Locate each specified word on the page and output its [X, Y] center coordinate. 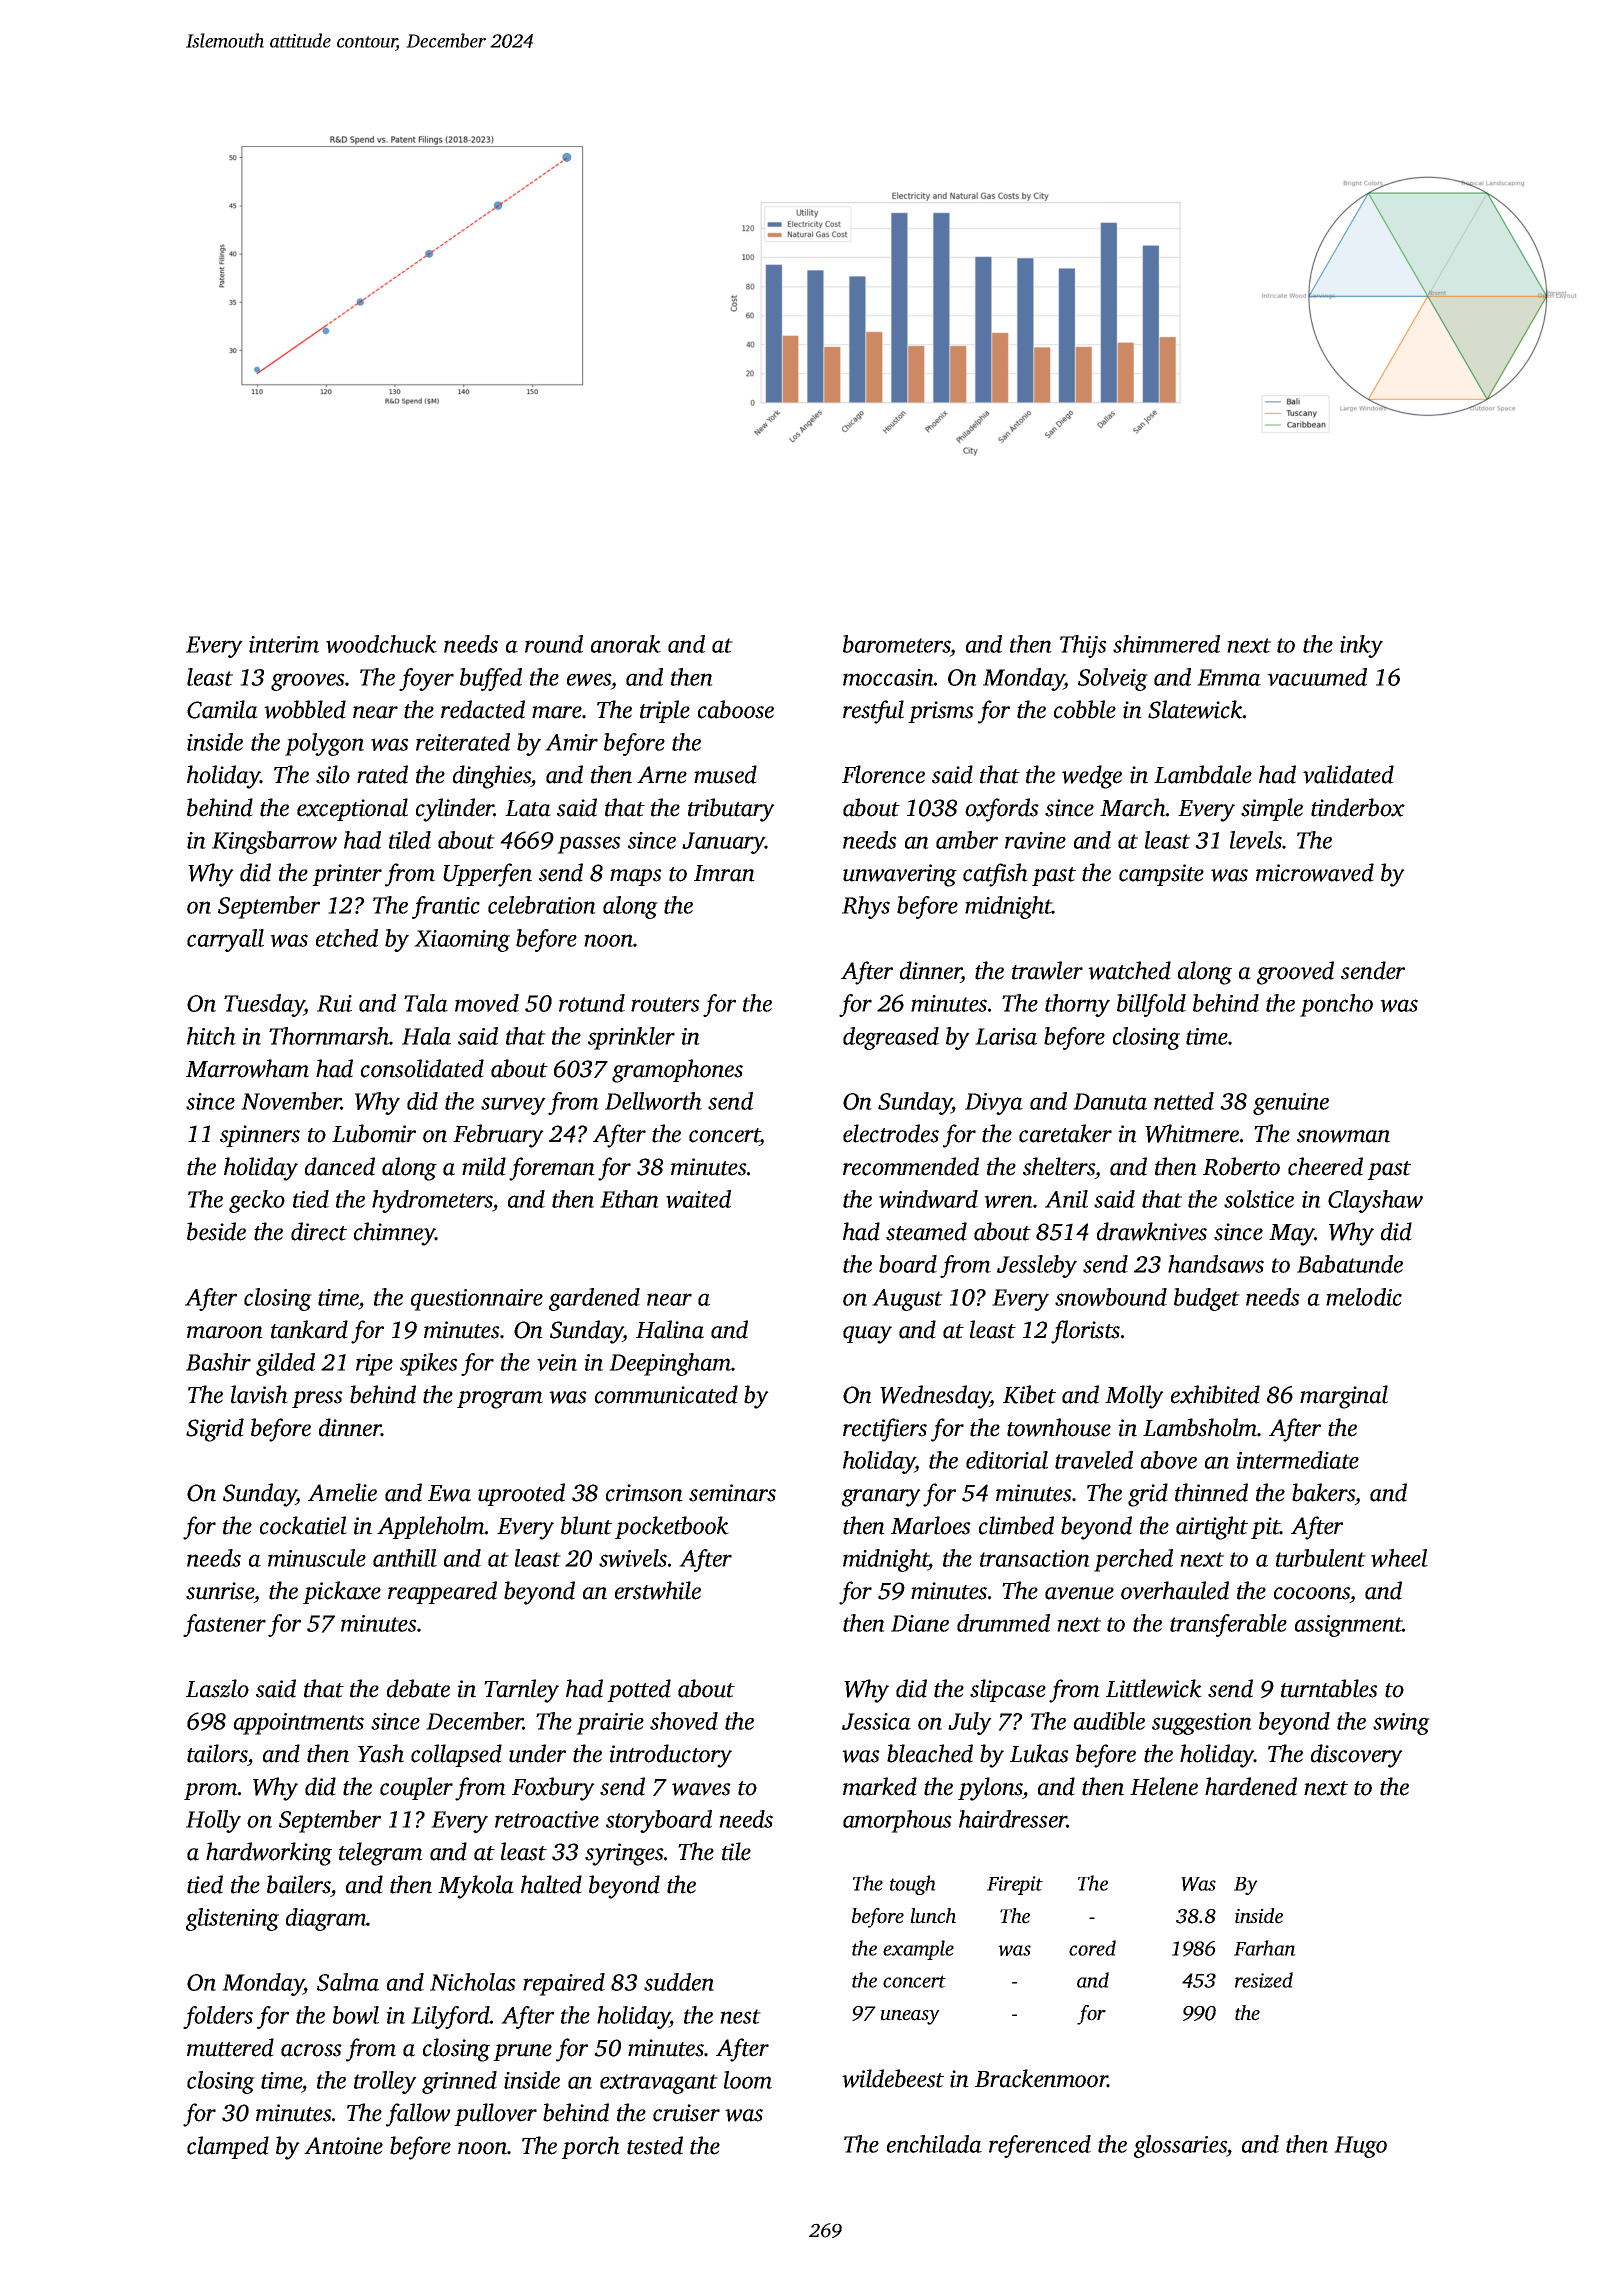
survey [513, 1106]
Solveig [1113, 679]
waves [701, 1789]
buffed [491, 679]
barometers [896, 644]
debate [418, 1688]
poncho [1336, 1005]
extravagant [659, 2084]
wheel [1399, 1558]
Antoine [343, 2146]
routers [665, 1004]
